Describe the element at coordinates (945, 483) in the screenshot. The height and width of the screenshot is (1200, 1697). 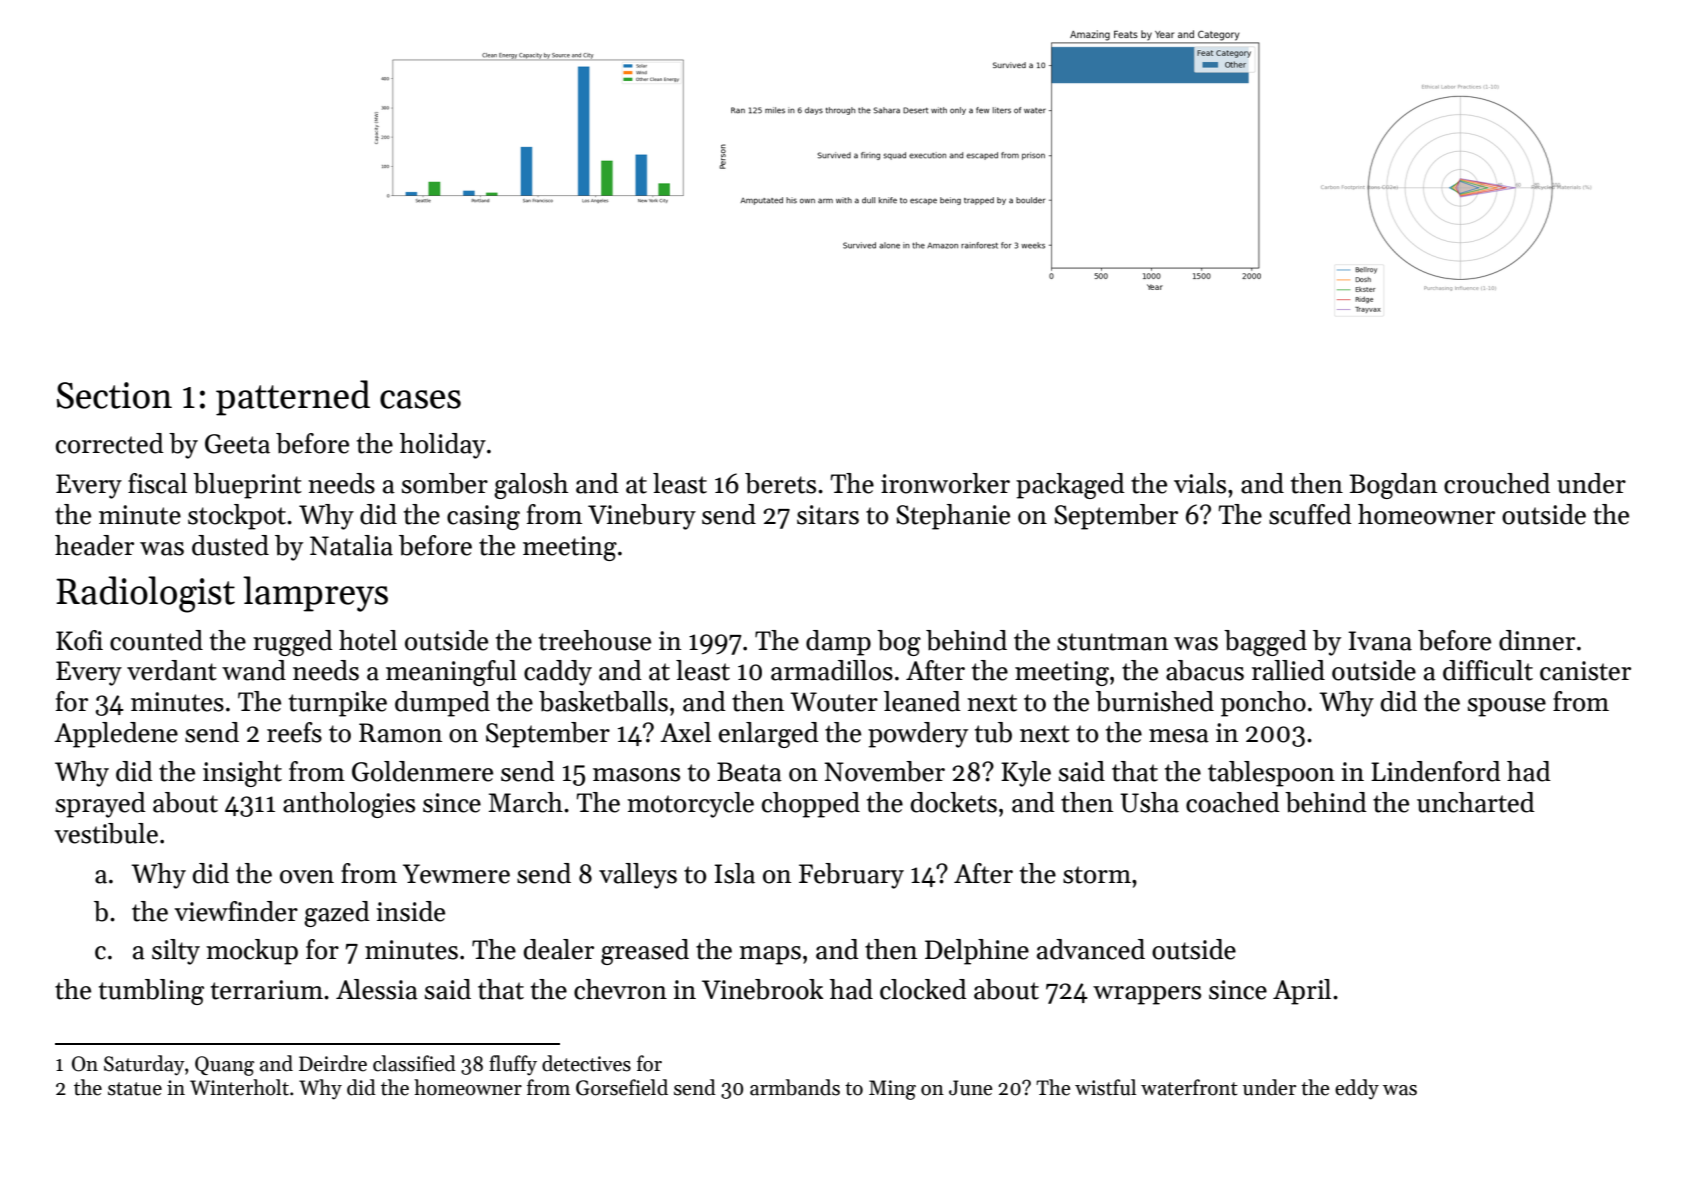
I see `ironworker` at that location.
